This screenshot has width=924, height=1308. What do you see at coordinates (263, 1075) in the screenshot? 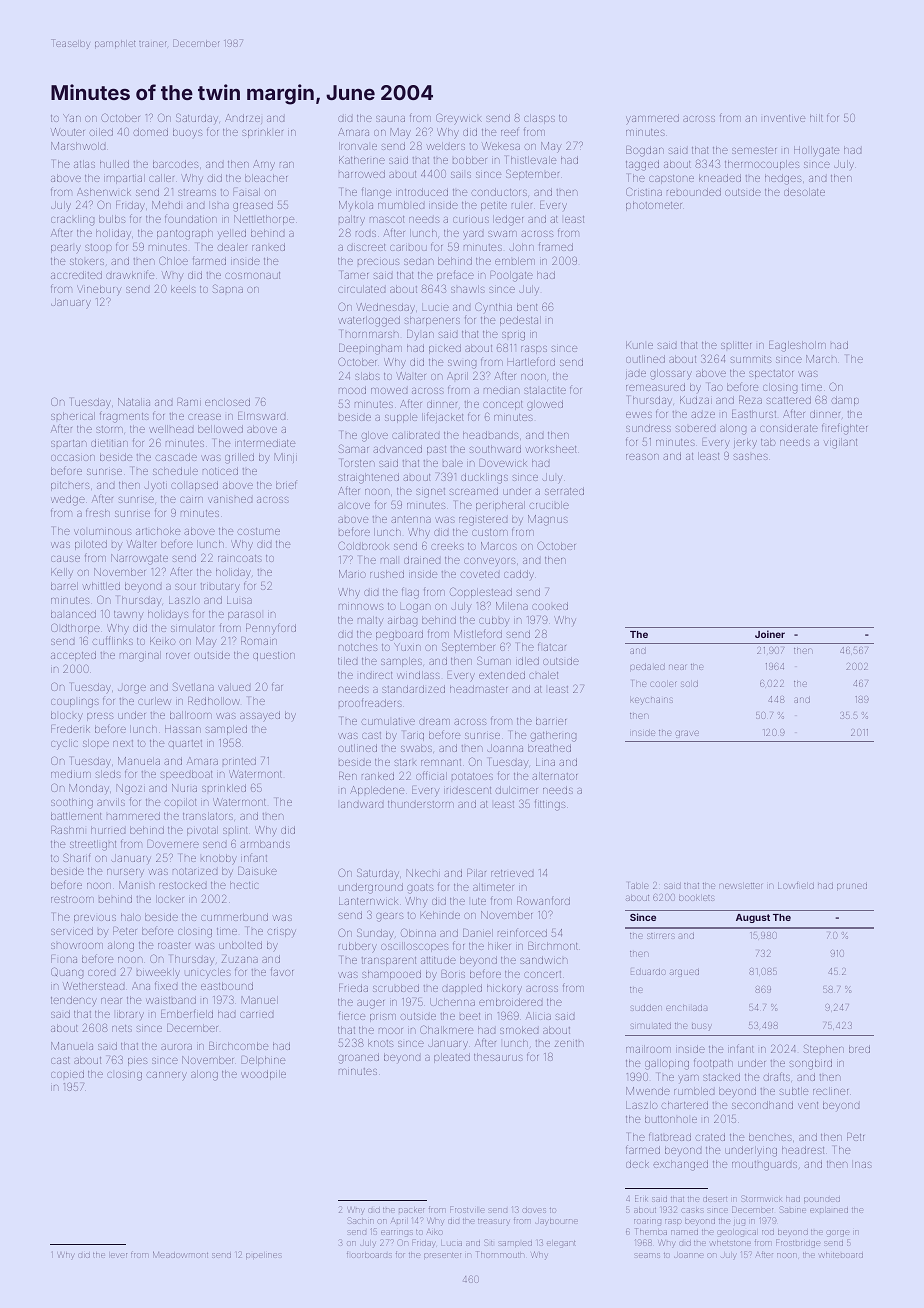
I see `woodpile` at bounding box center [263, 1075].
